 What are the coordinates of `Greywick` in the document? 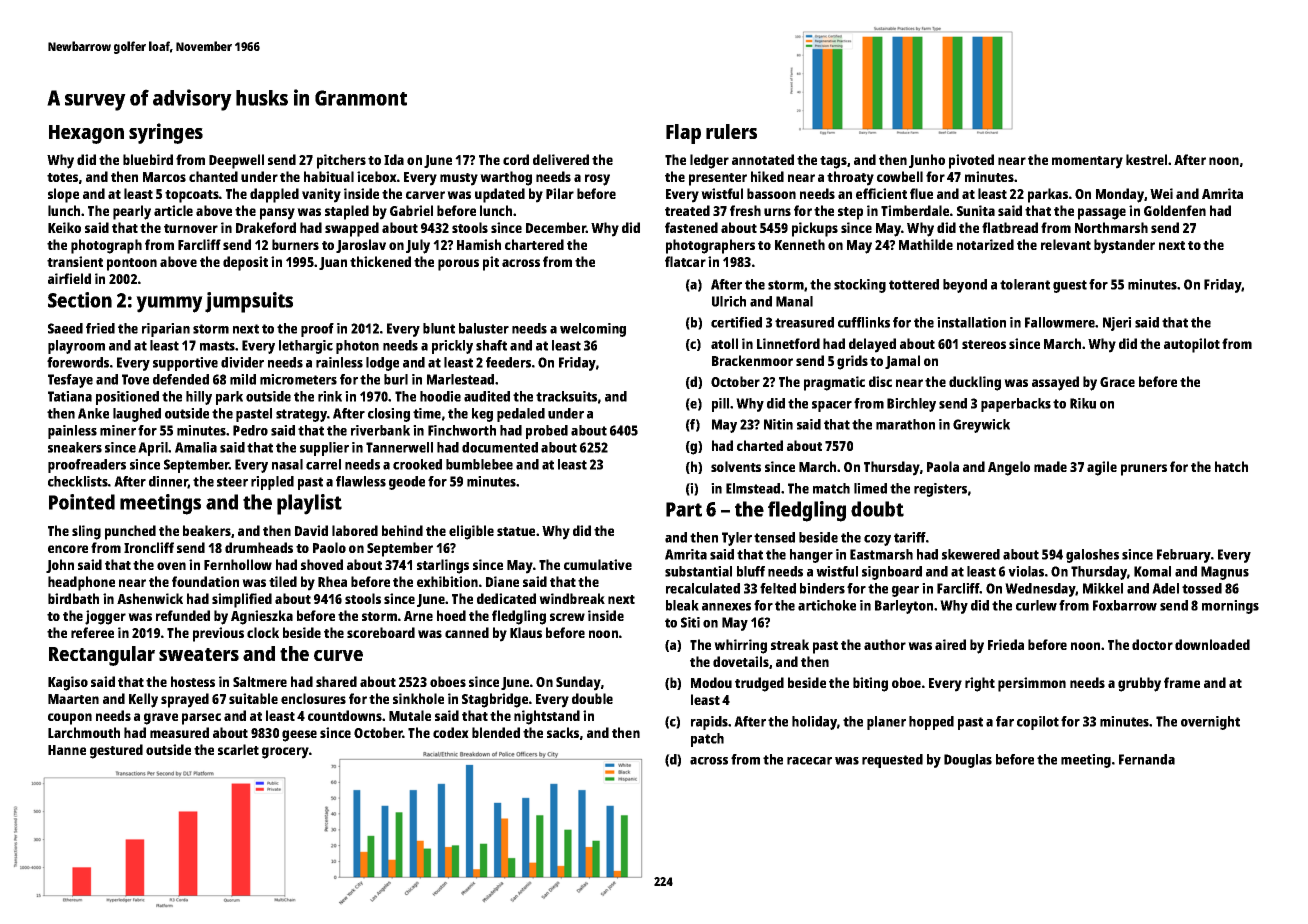 It's located at (981, 426).
